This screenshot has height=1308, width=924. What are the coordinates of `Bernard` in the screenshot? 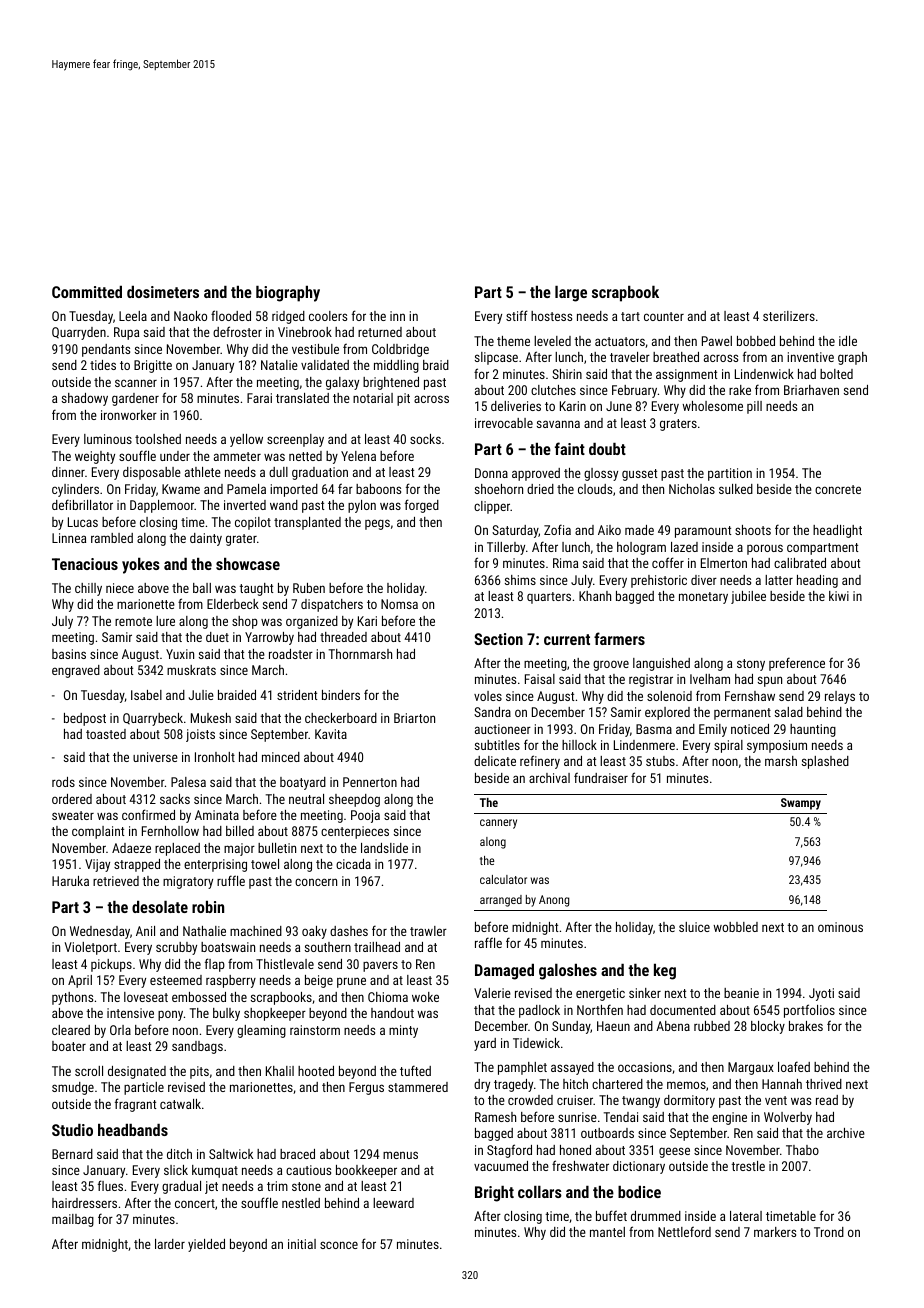 It's located at (72, 1154).
